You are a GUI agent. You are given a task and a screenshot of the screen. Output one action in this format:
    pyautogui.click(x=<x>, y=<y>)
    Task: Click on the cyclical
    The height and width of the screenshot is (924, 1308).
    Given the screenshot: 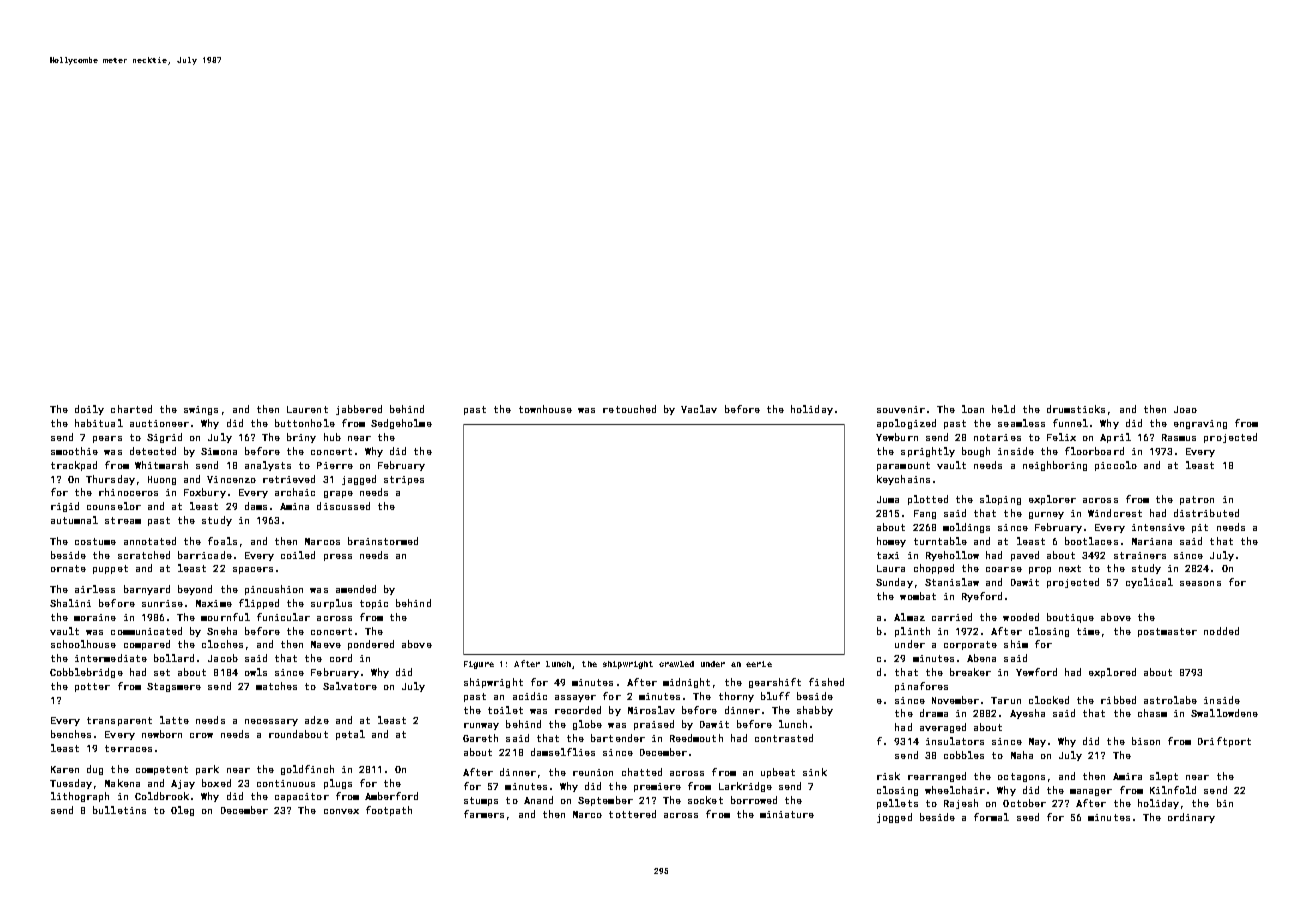 What is the action you would take?
    pyautogui.click(x=1149, y=583)
